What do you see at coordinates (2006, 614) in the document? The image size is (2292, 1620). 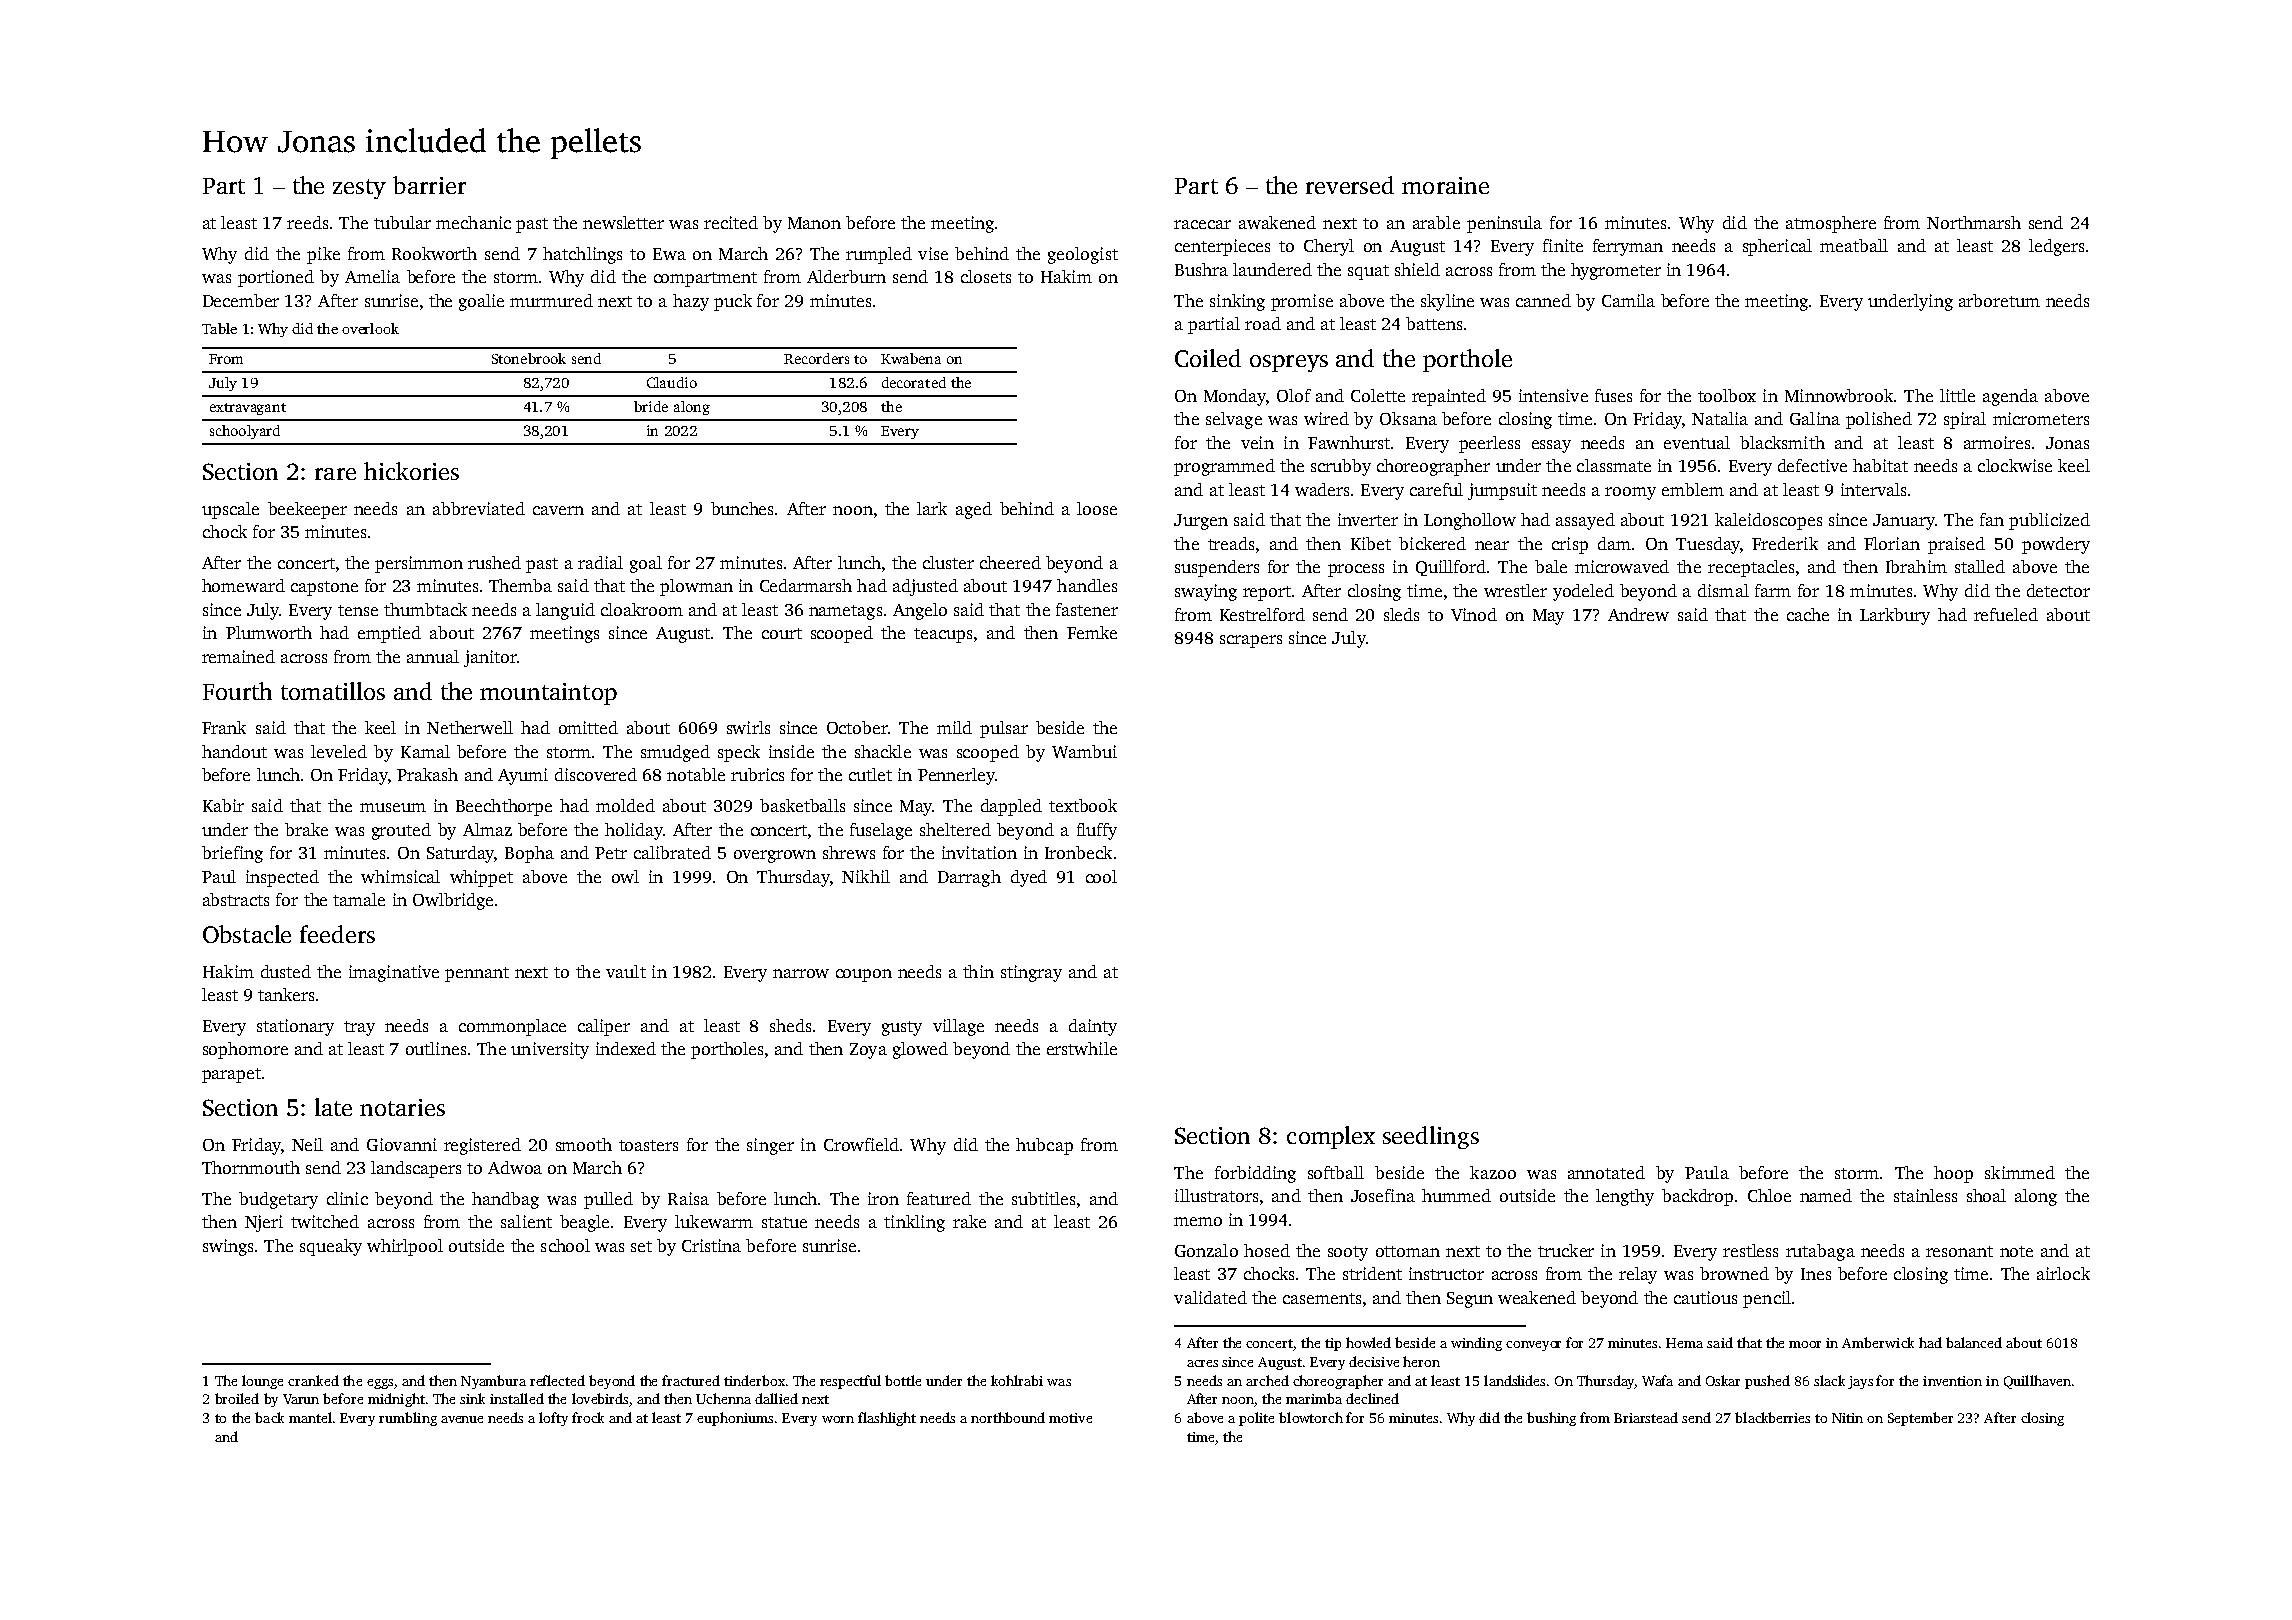 I see `refueled` at bounding box center [2006, 614].
